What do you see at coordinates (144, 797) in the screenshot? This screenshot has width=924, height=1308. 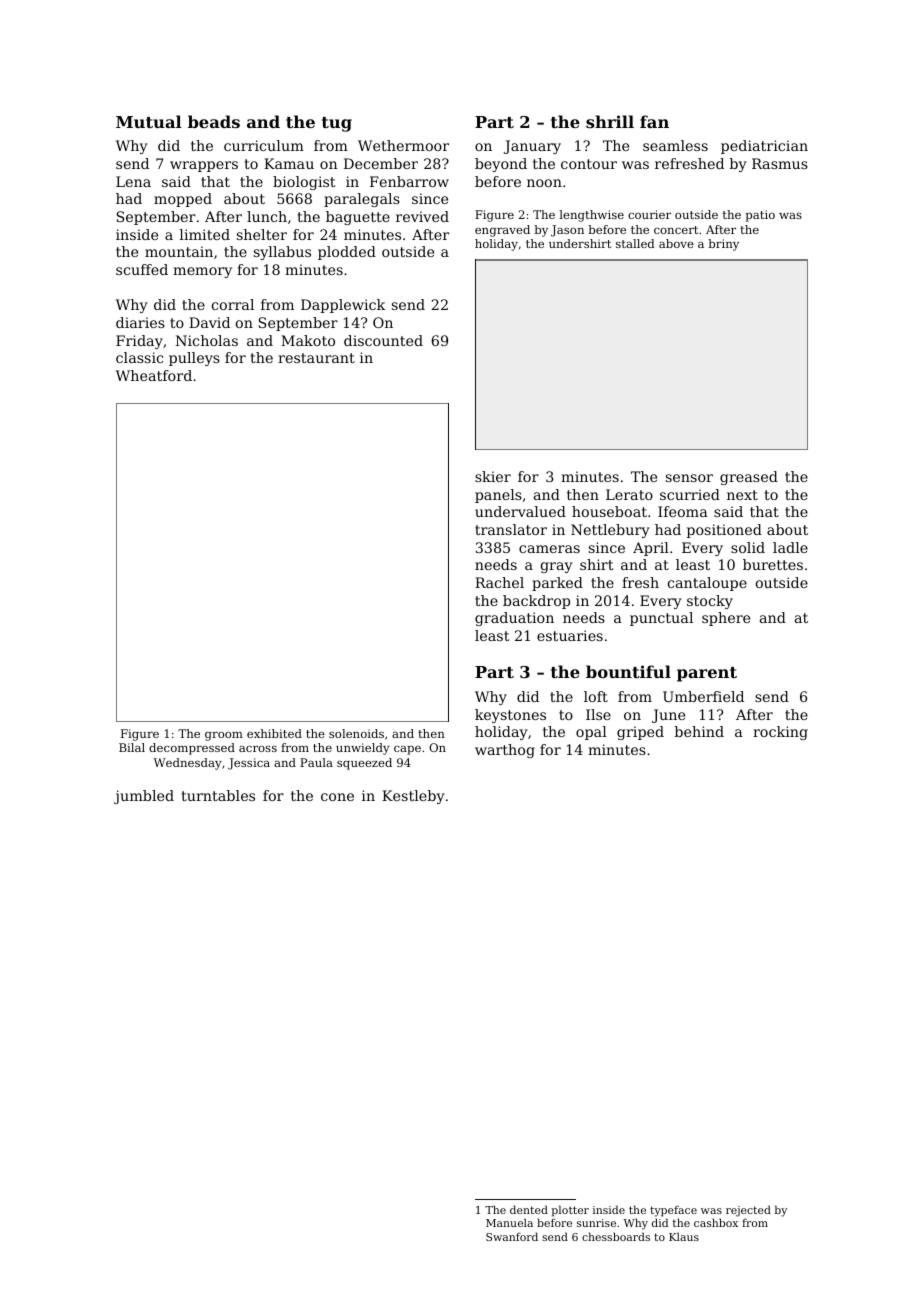 I see `jumbled` at bounding box center [144, 797].
